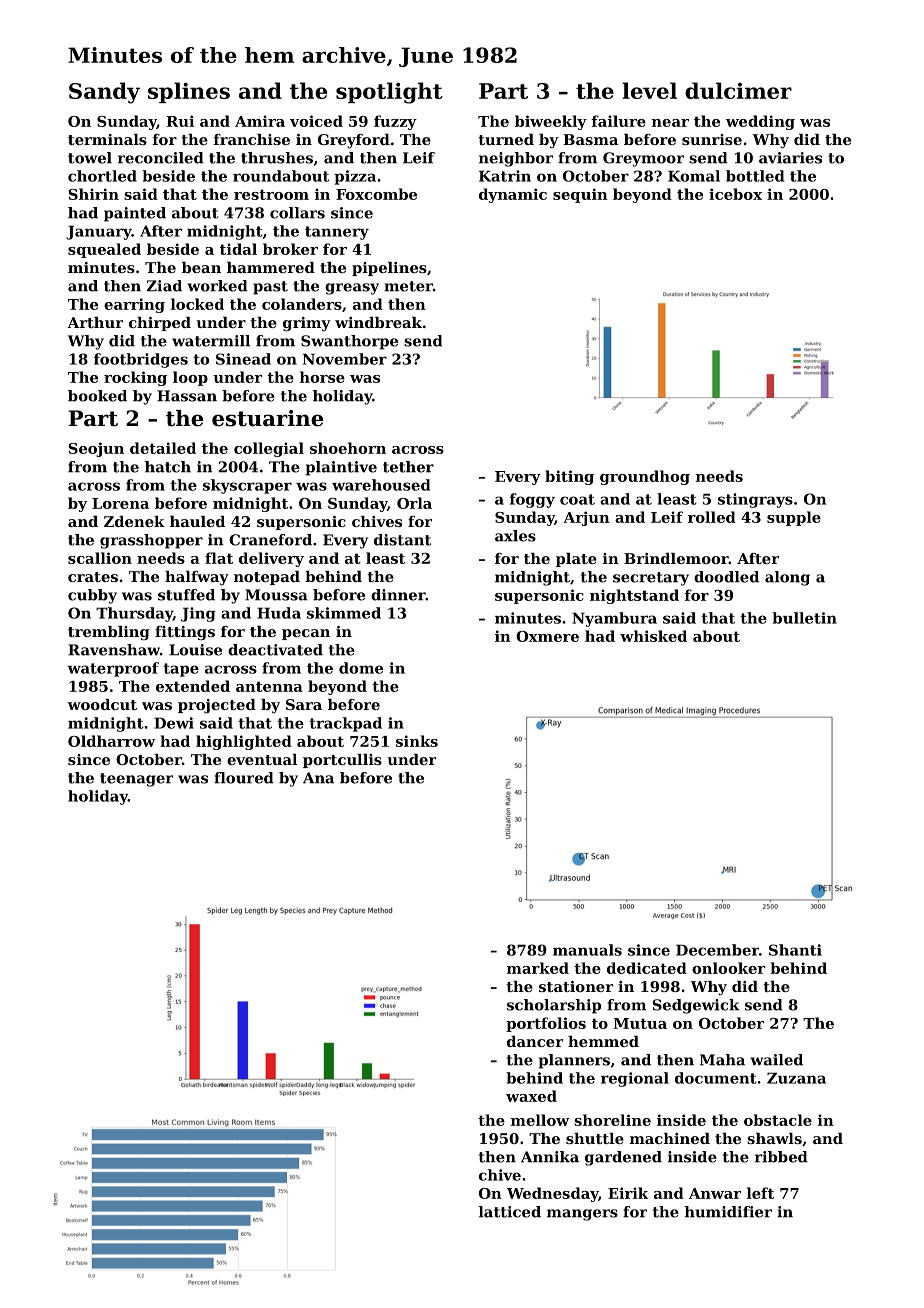 The width and height of the document is (924, 1308). What do you see at coordinates (794, 518) in the document?
I see `supple` at bounding box center [794, 518].
